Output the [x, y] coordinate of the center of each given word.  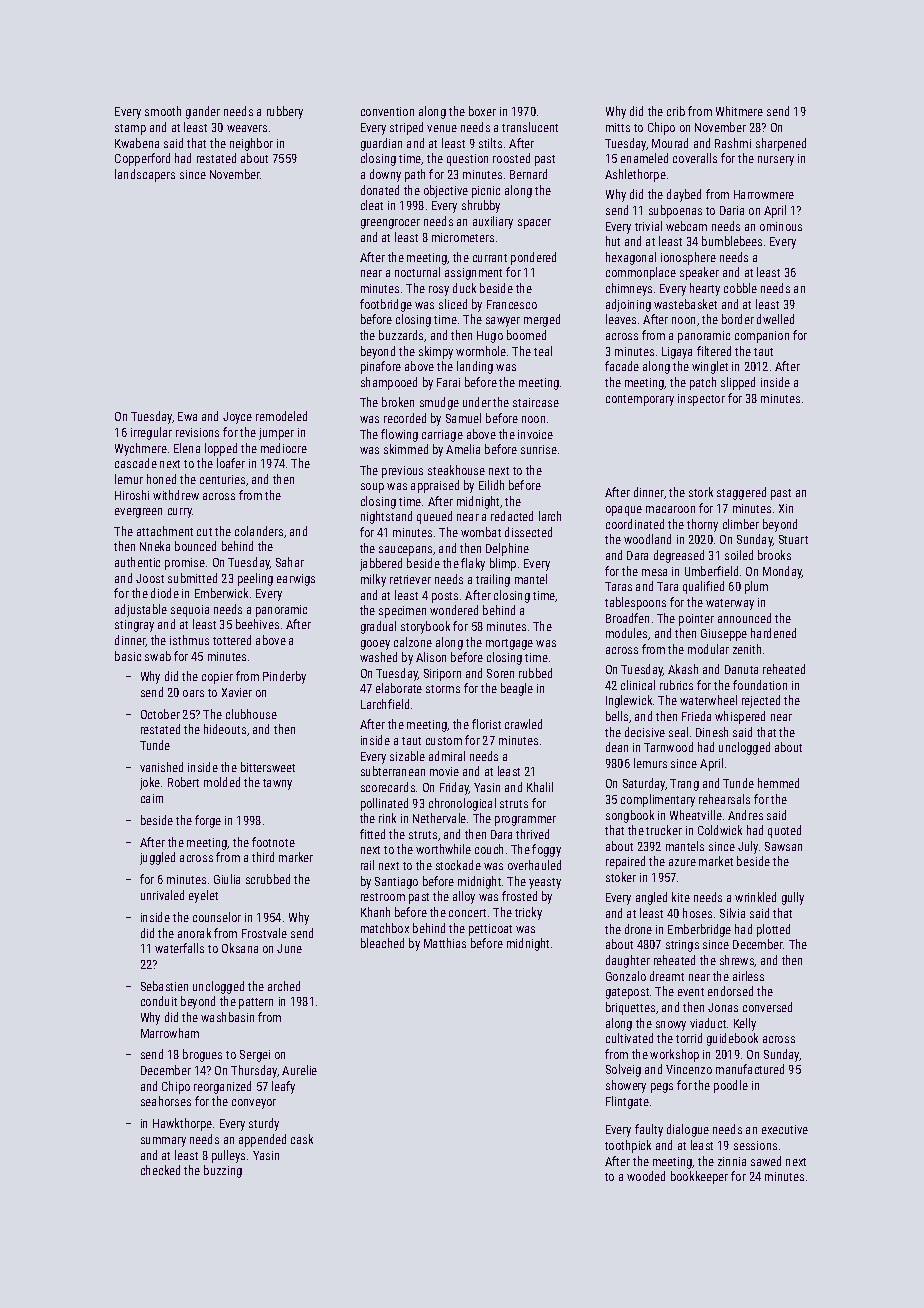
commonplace [641, 273]
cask [302, 1139]
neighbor [251, 144]
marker [296, 857]
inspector [701, 400]
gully [793, 898]
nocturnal [417, 272]
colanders [259, 531]
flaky [473, 564]
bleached [382, 943]
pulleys [228, 1156]
